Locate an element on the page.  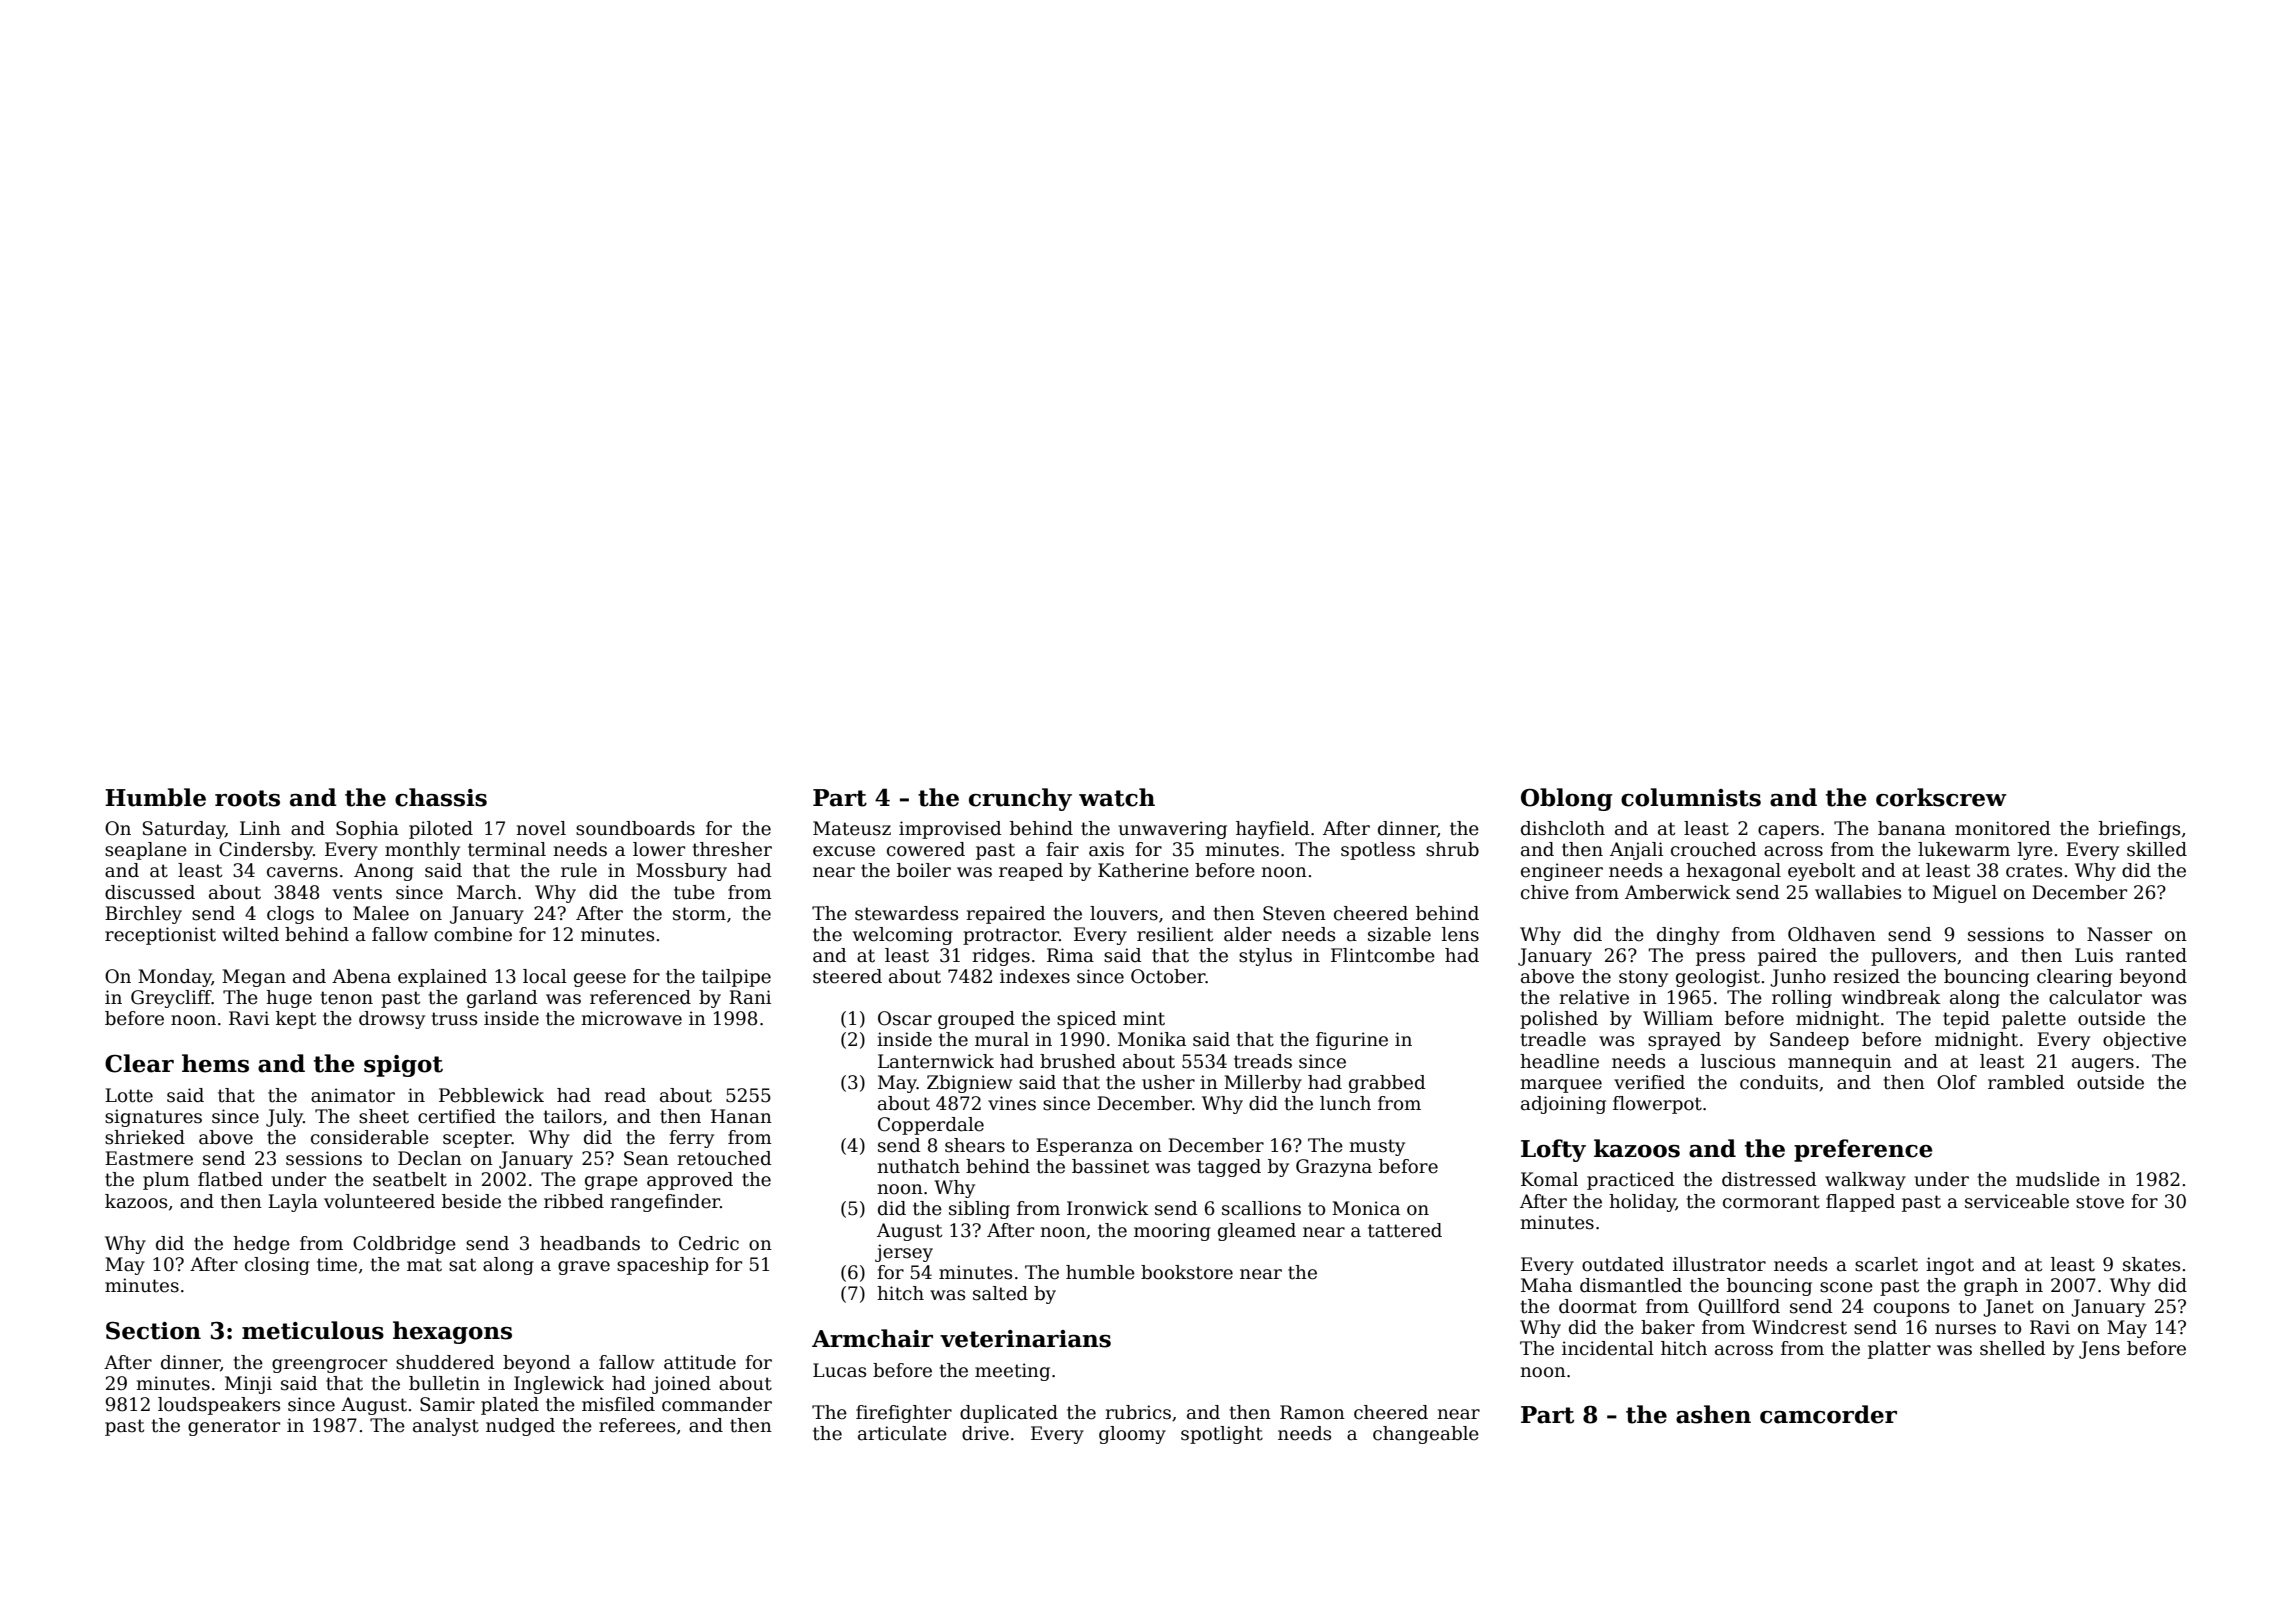
Zbigniew is located at coordinates (970, 1084).
